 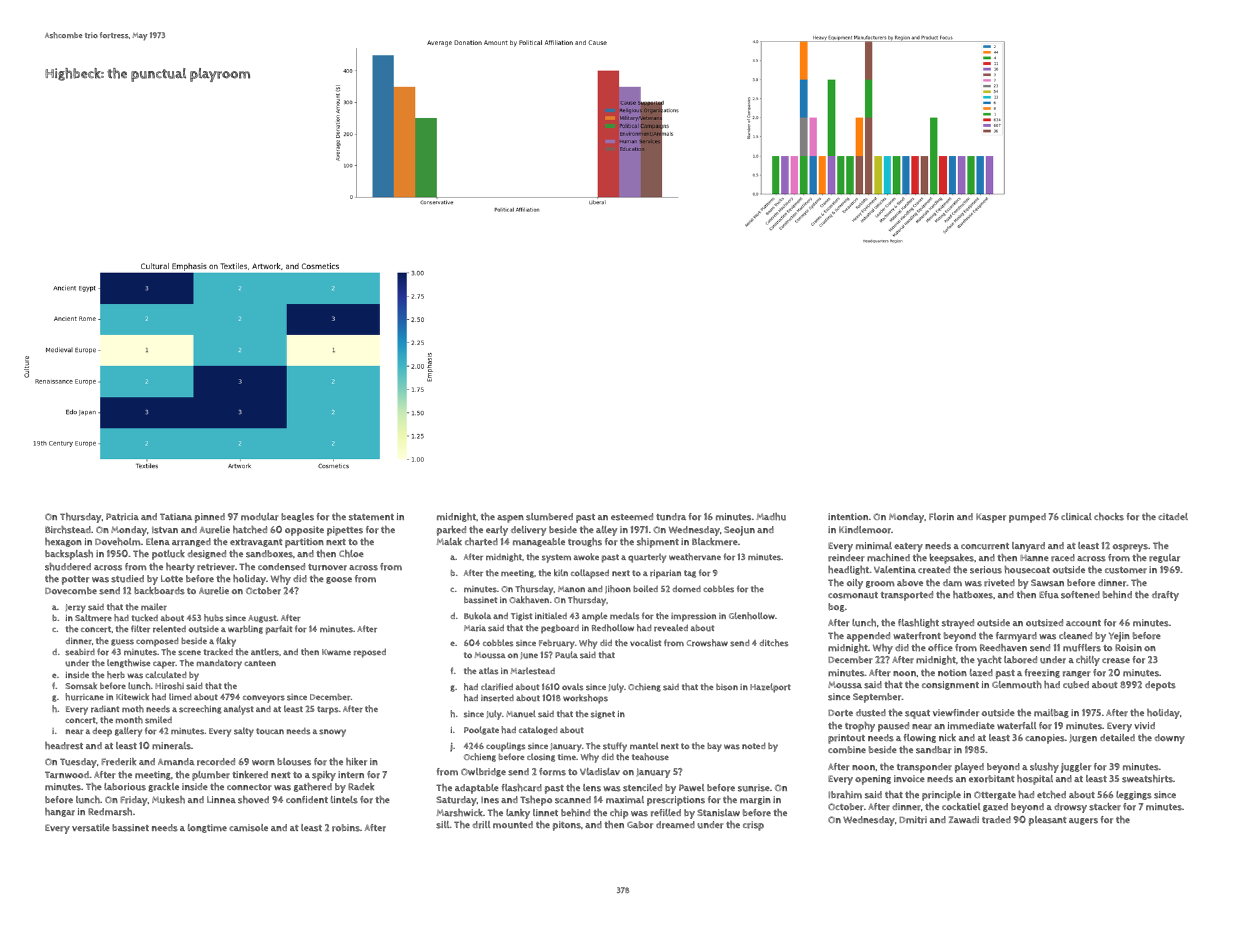 I want to click on Owlbridge, so click(x=483, y=772).
